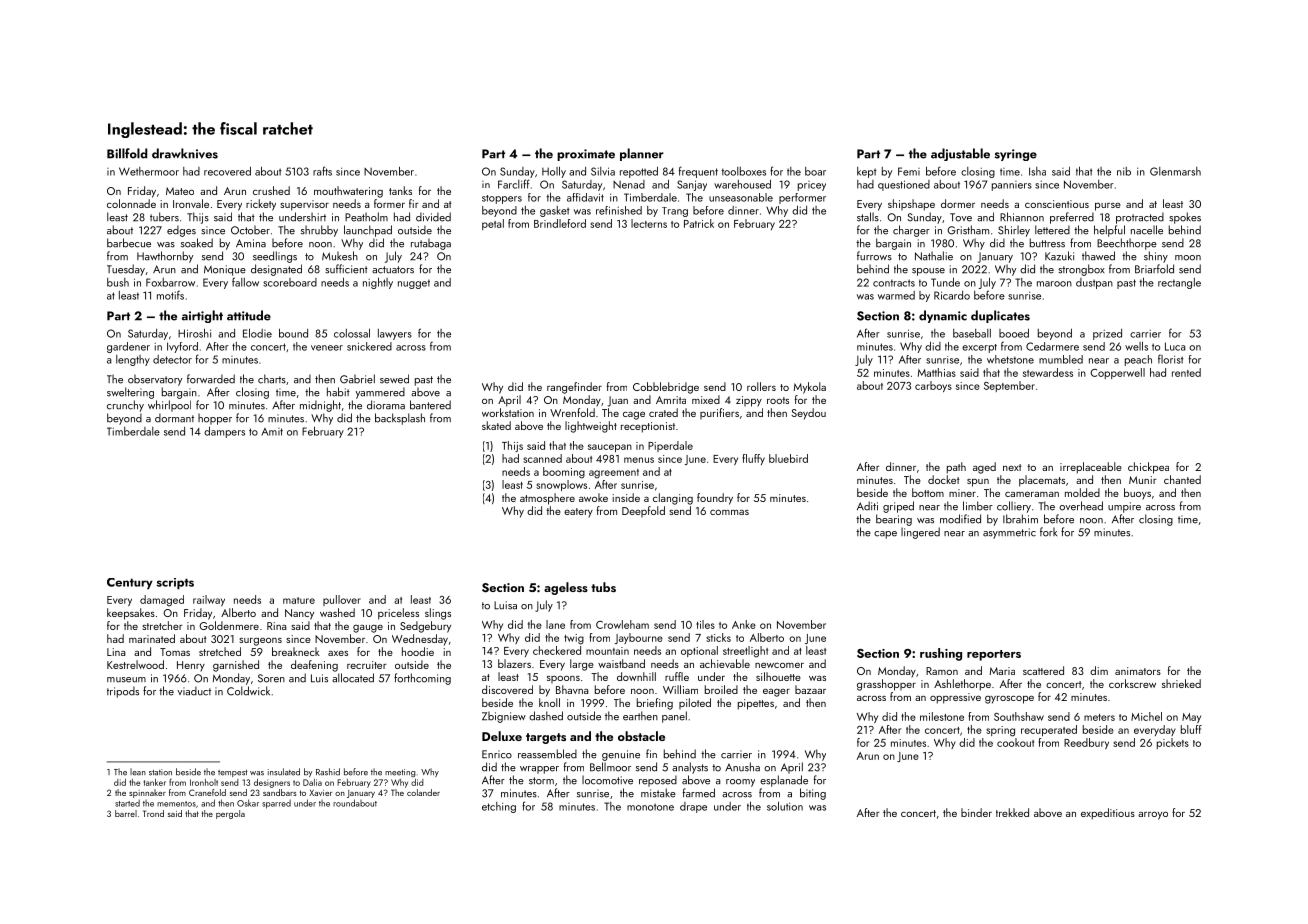 This screenshot has height=924, width=1308. Describe the element at coordinates (643, 511) in the screenshot. I see `Deepfold` at that location.
